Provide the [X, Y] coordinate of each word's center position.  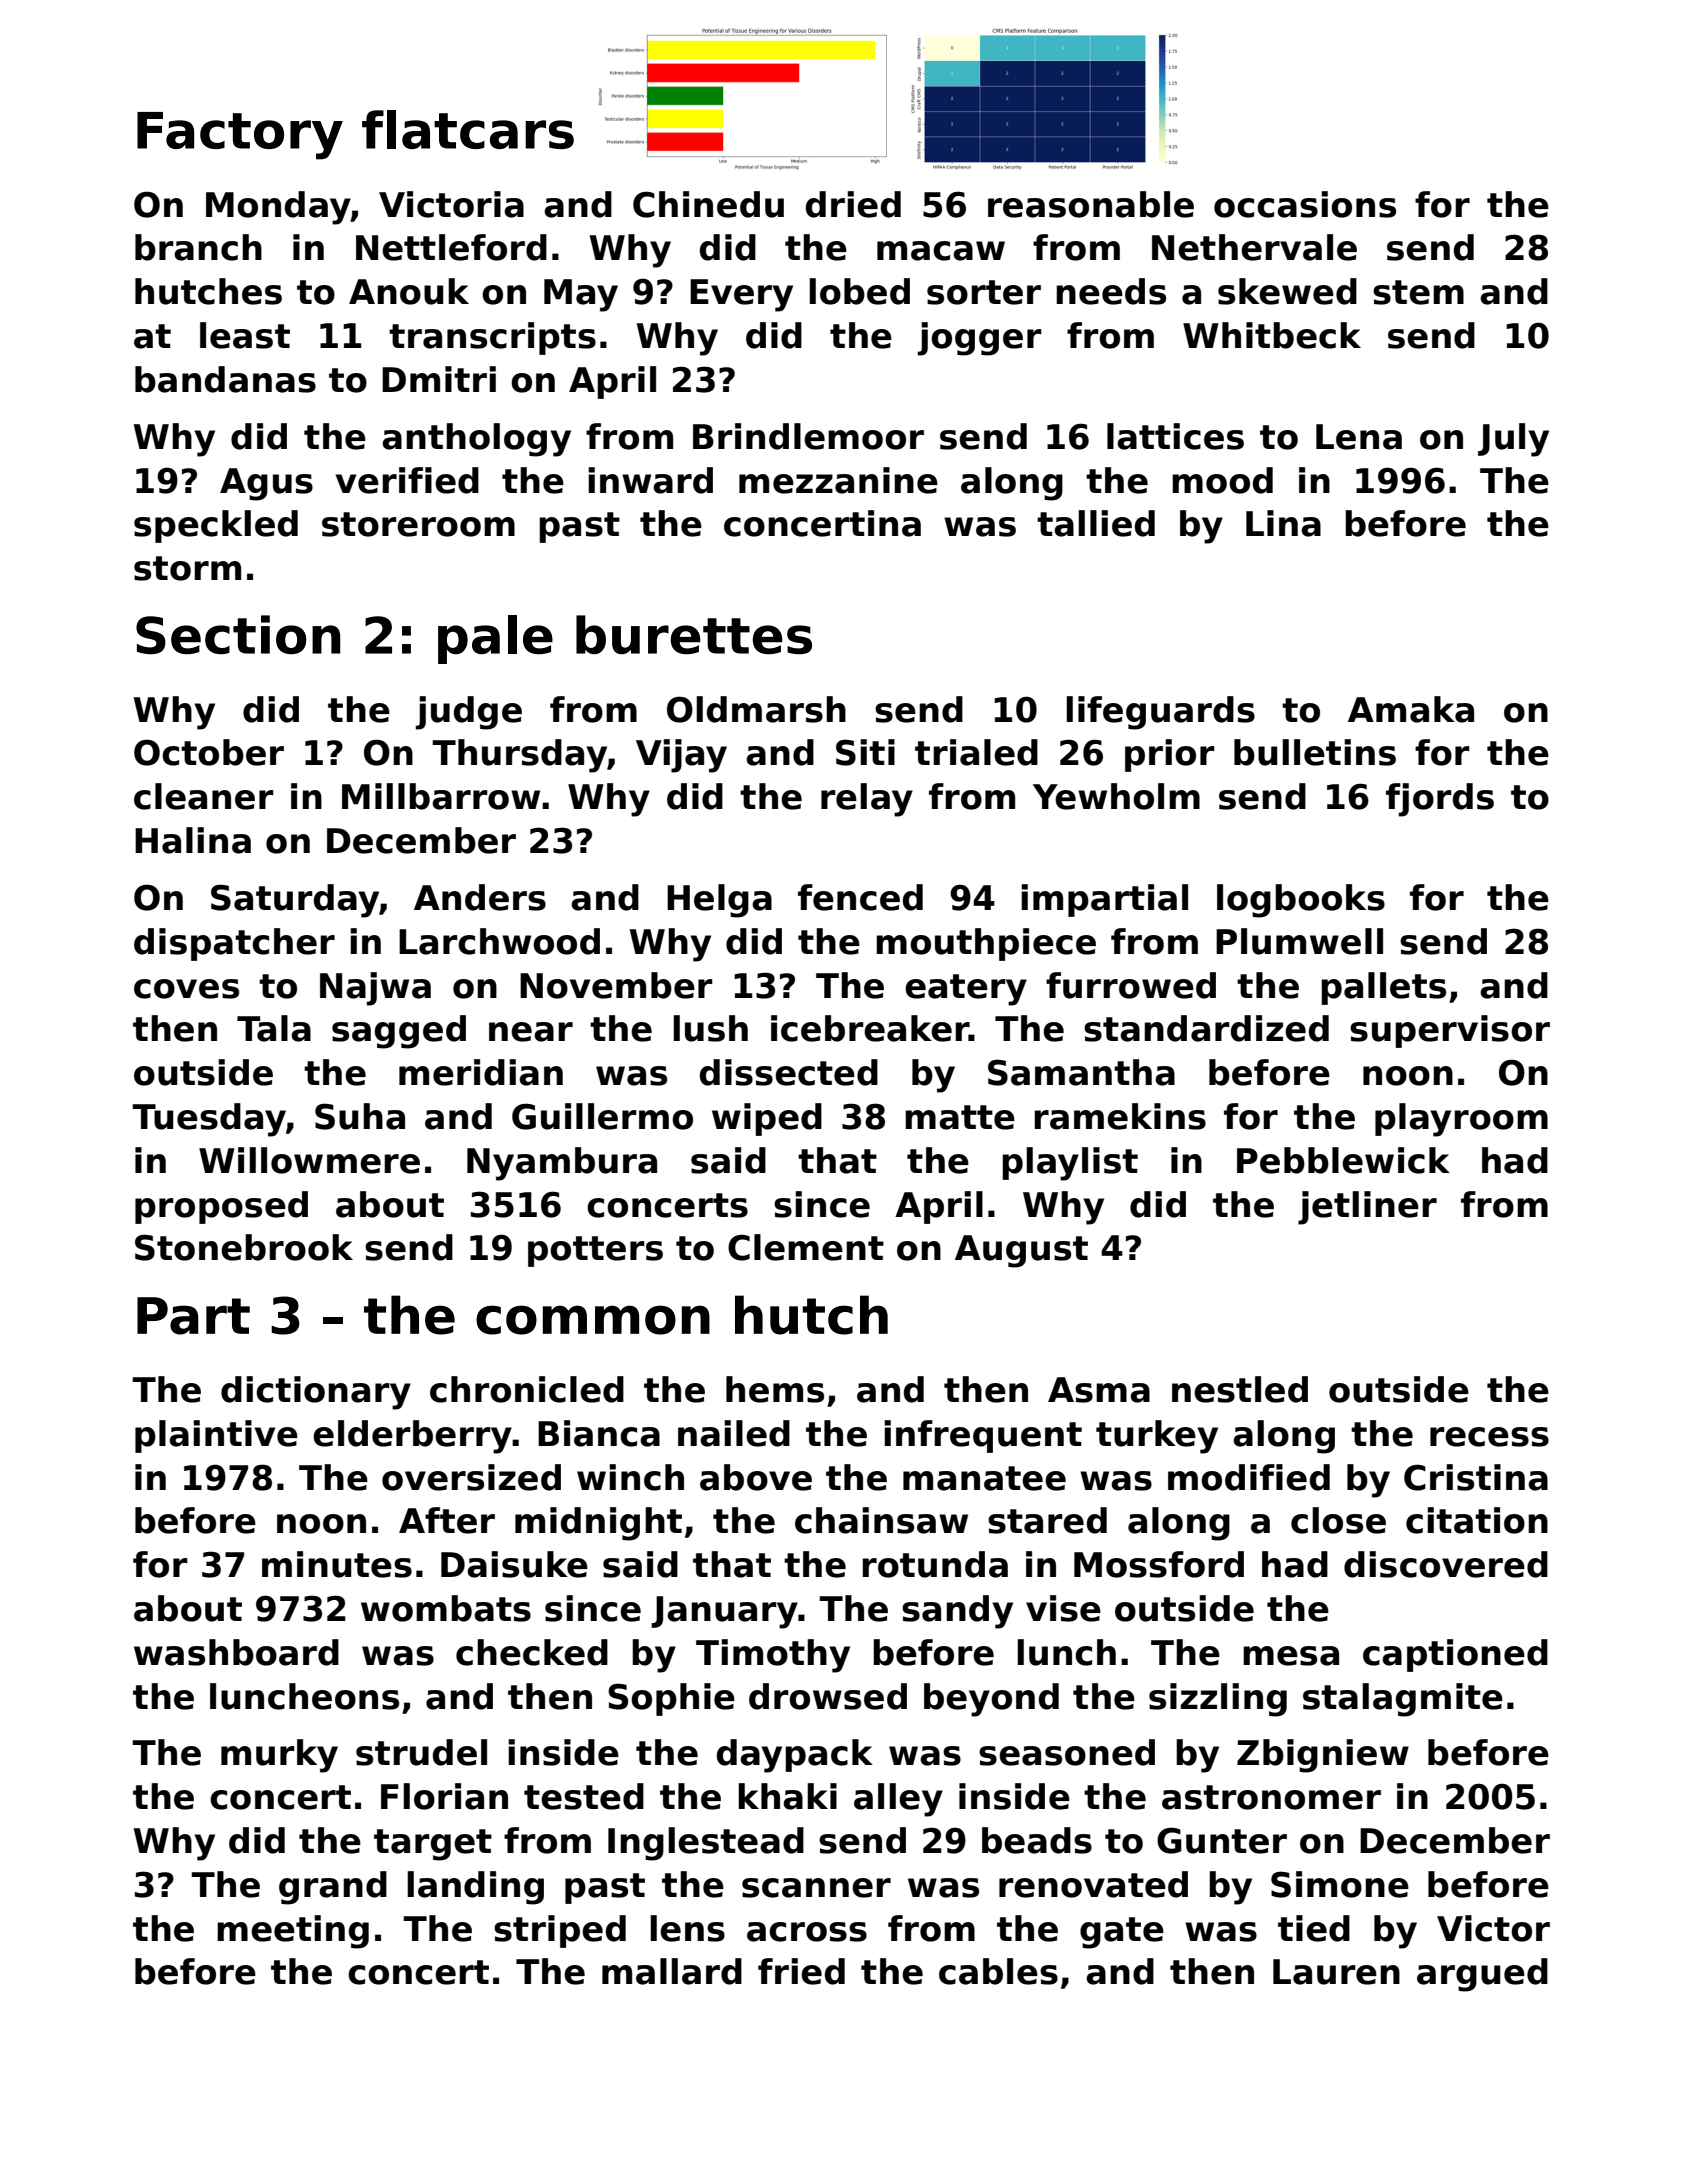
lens [687, 1928]
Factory [240, 136]
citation [1477, 1520]
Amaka [1411, 709]
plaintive [216, 1436]
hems [775, 1389]
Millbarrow [441, 796]
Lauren [1336, 1972]
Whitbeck [1272, 335]
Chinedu [708, 204]
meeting [293, 1932]
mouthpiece [986, 944]
